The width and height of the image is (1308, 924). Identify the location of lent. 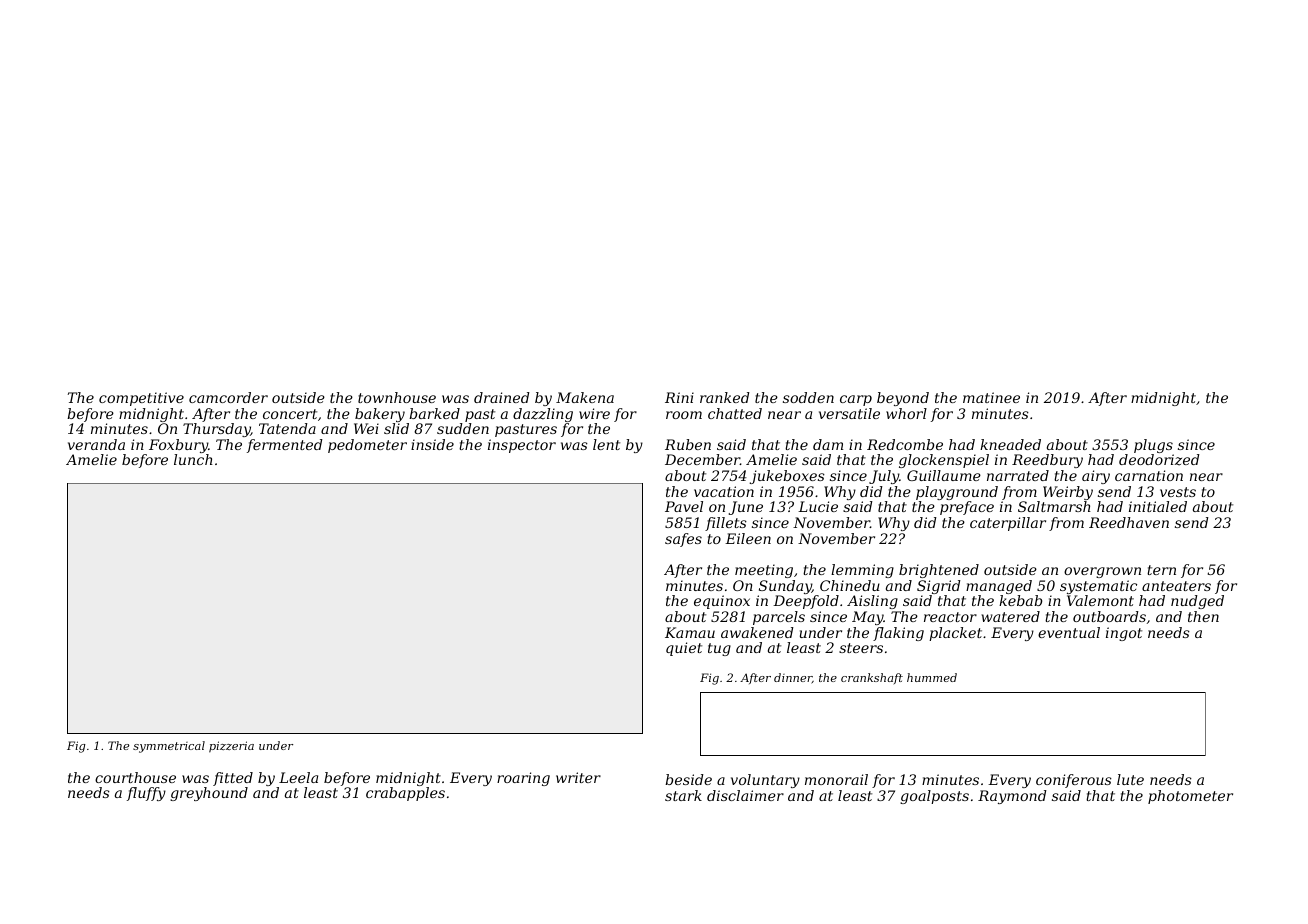
(606, 444).
